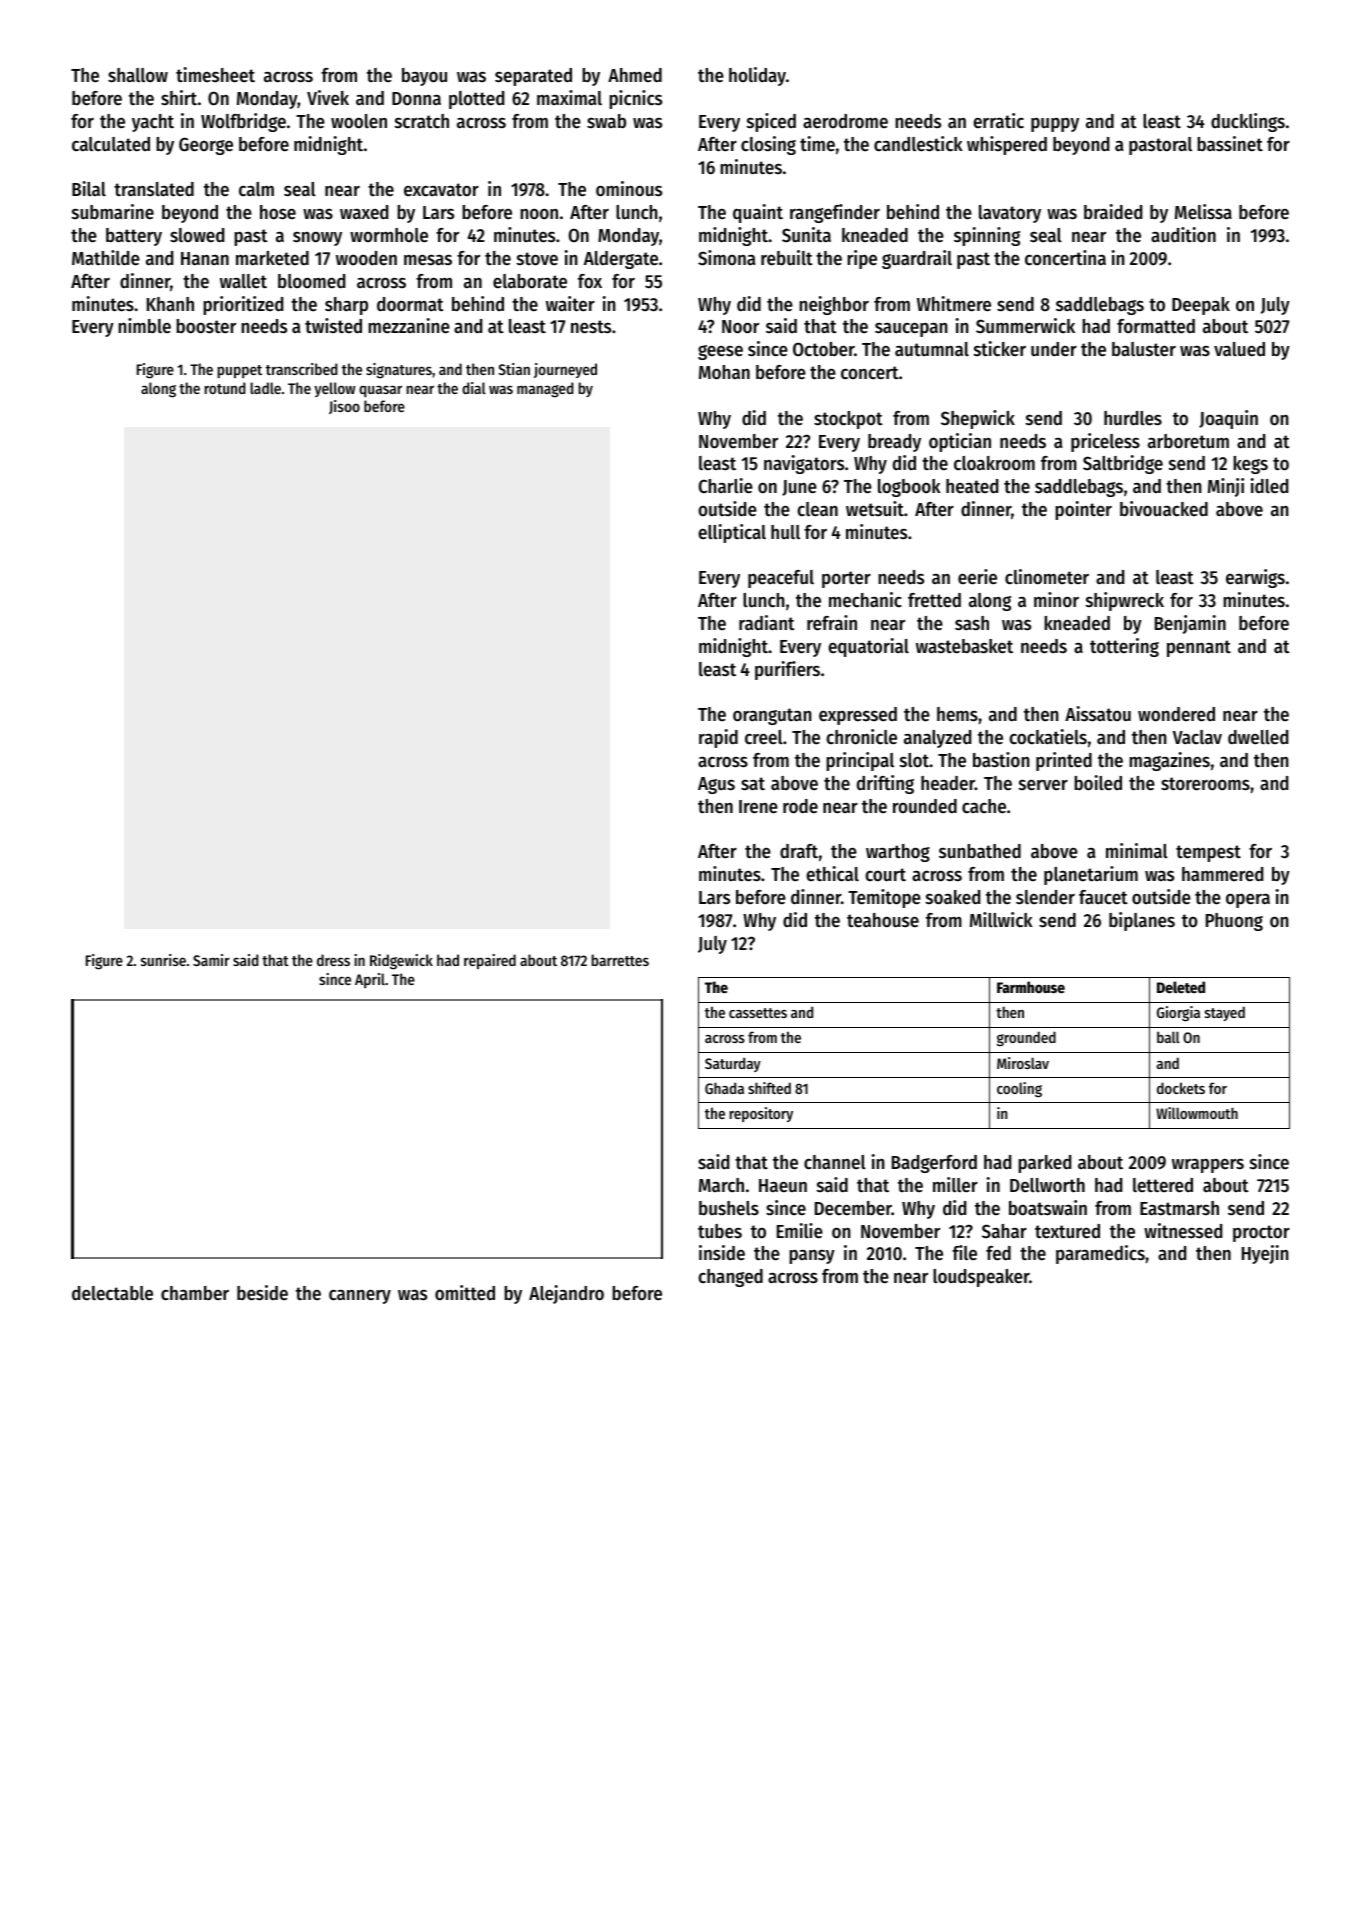 This screenshot has height=1925, width=1361. What do you see at coordinates (758, 1013) in the screenshot?
I see `cassettes` at bounding box center [758, 1013].
